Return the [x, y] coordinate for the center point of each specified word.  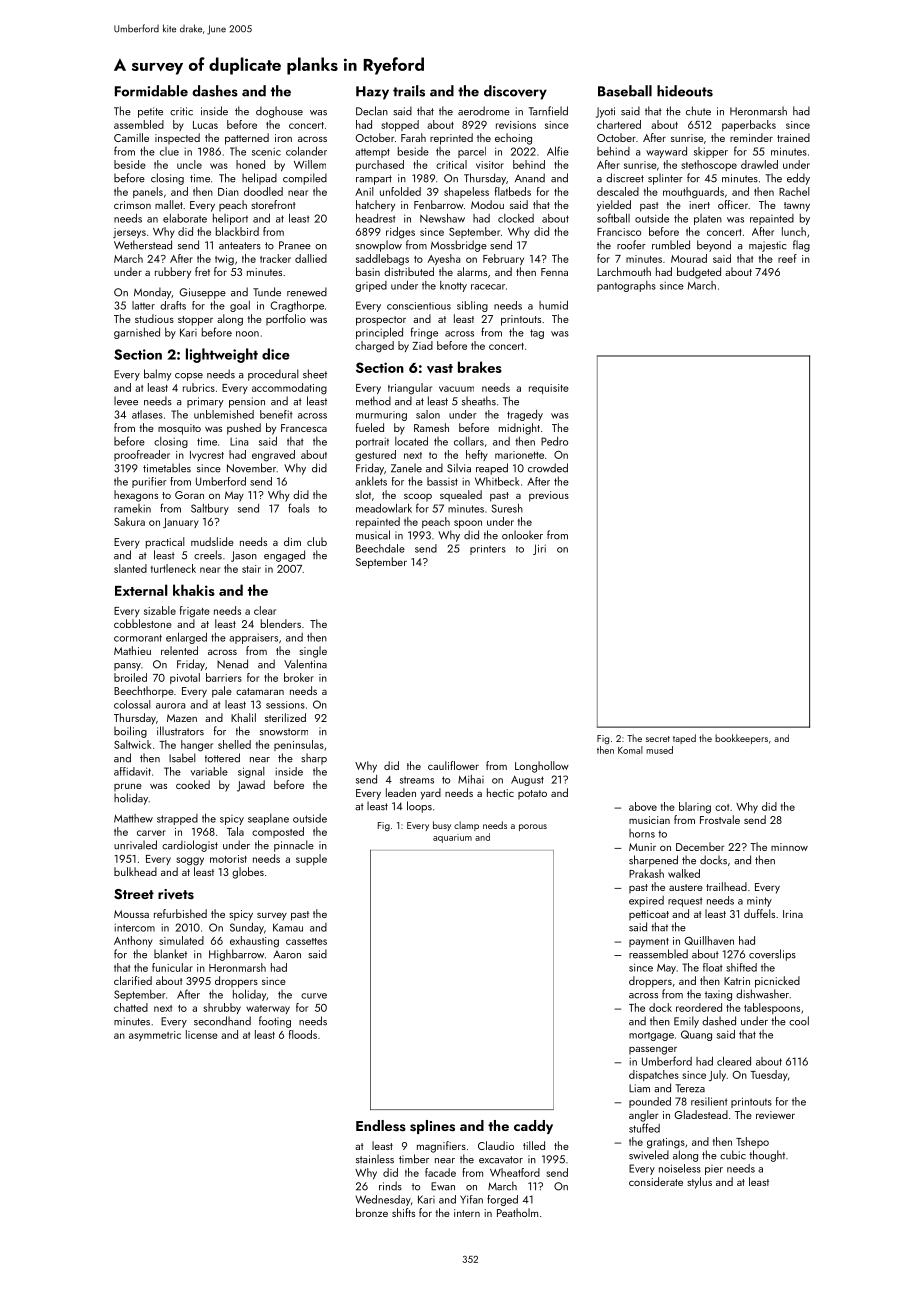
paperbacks [749, 125]
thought [767, 1156]
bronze [372, 1212]
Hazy [372, 93]
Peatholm [517, 1212]
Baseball [625, 91]
